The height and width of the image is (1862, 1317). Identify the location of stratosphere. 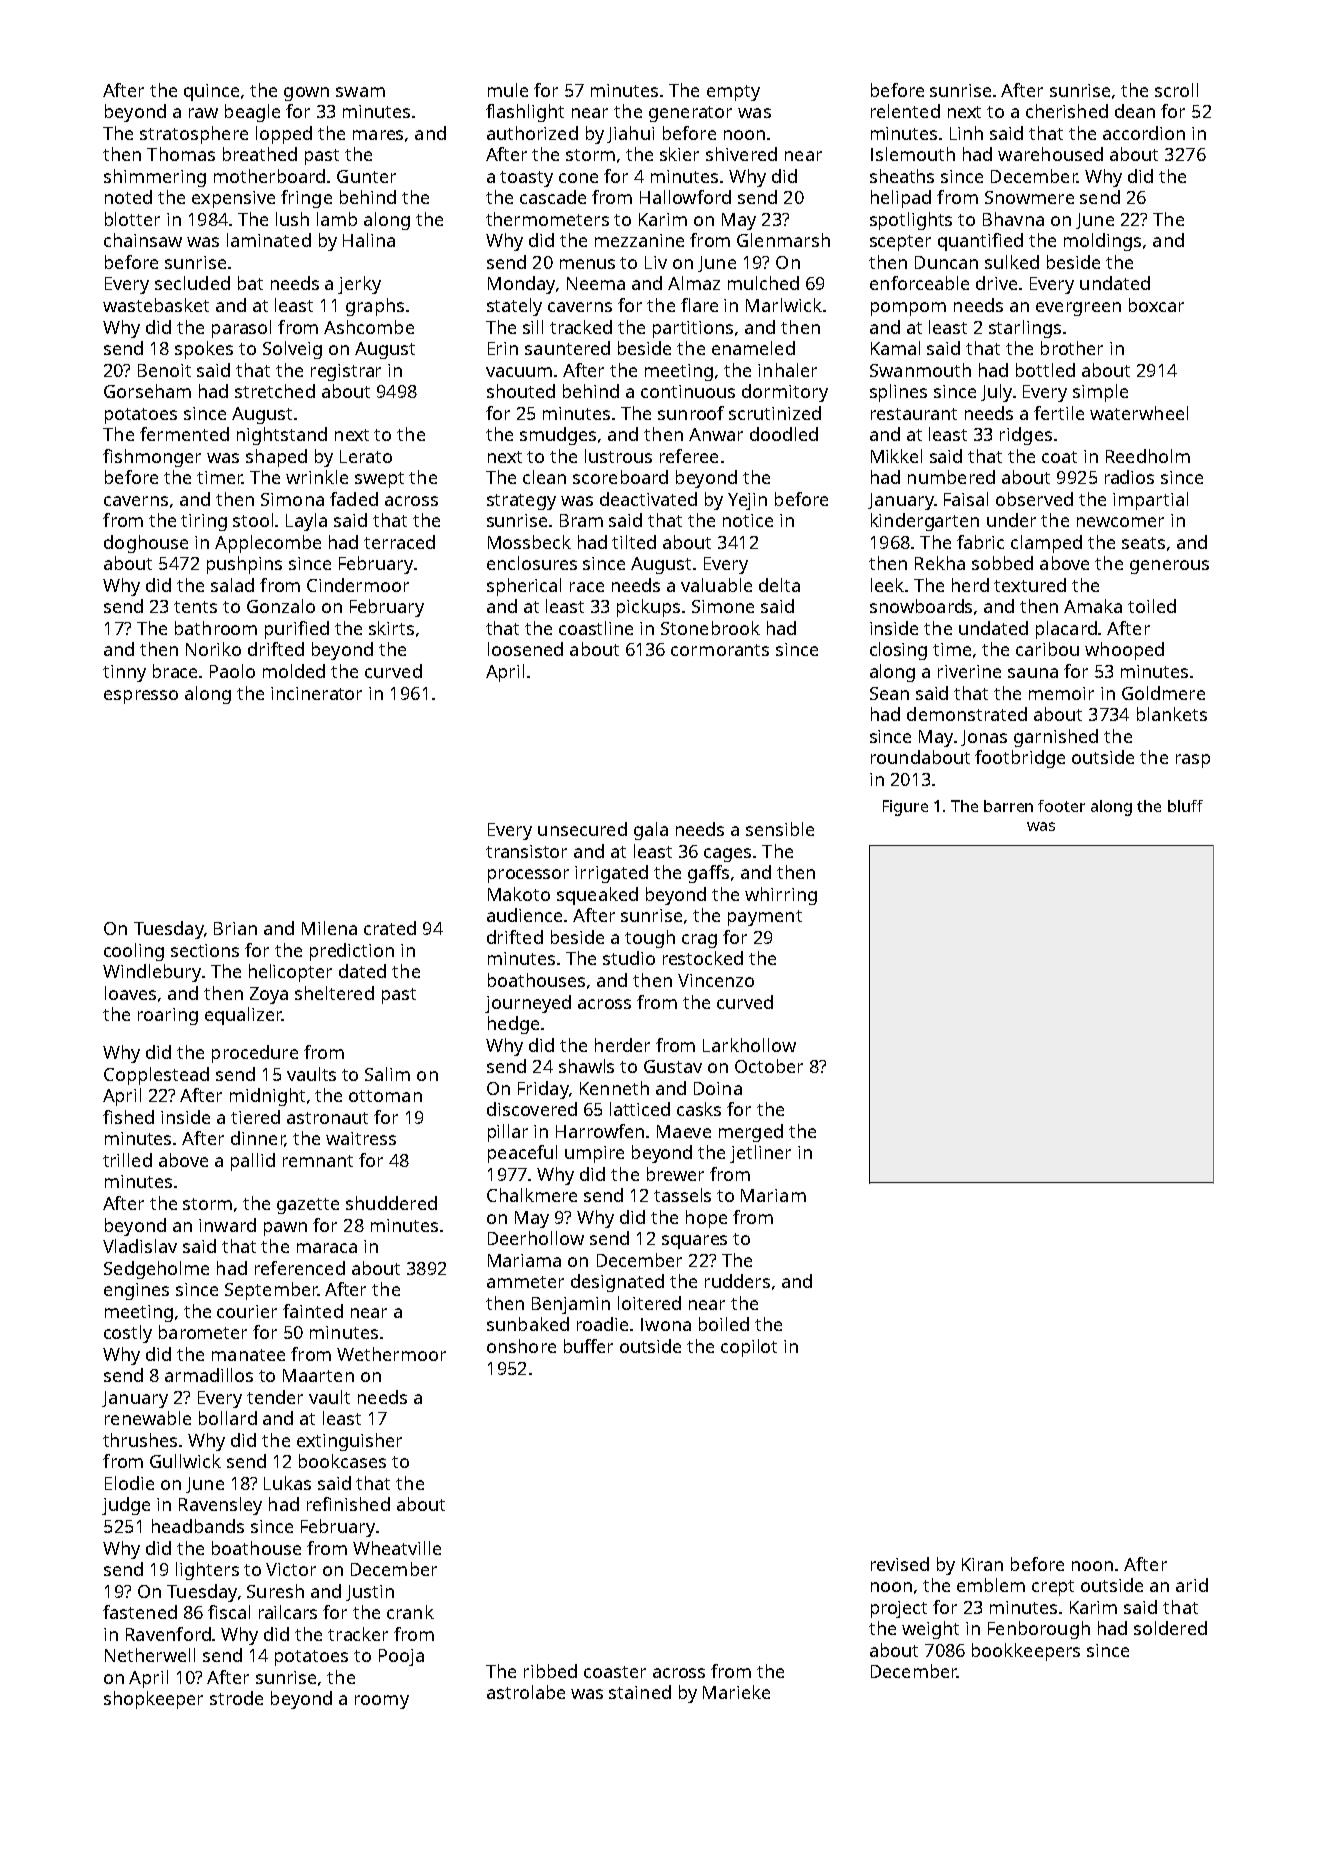
(194, 135).
